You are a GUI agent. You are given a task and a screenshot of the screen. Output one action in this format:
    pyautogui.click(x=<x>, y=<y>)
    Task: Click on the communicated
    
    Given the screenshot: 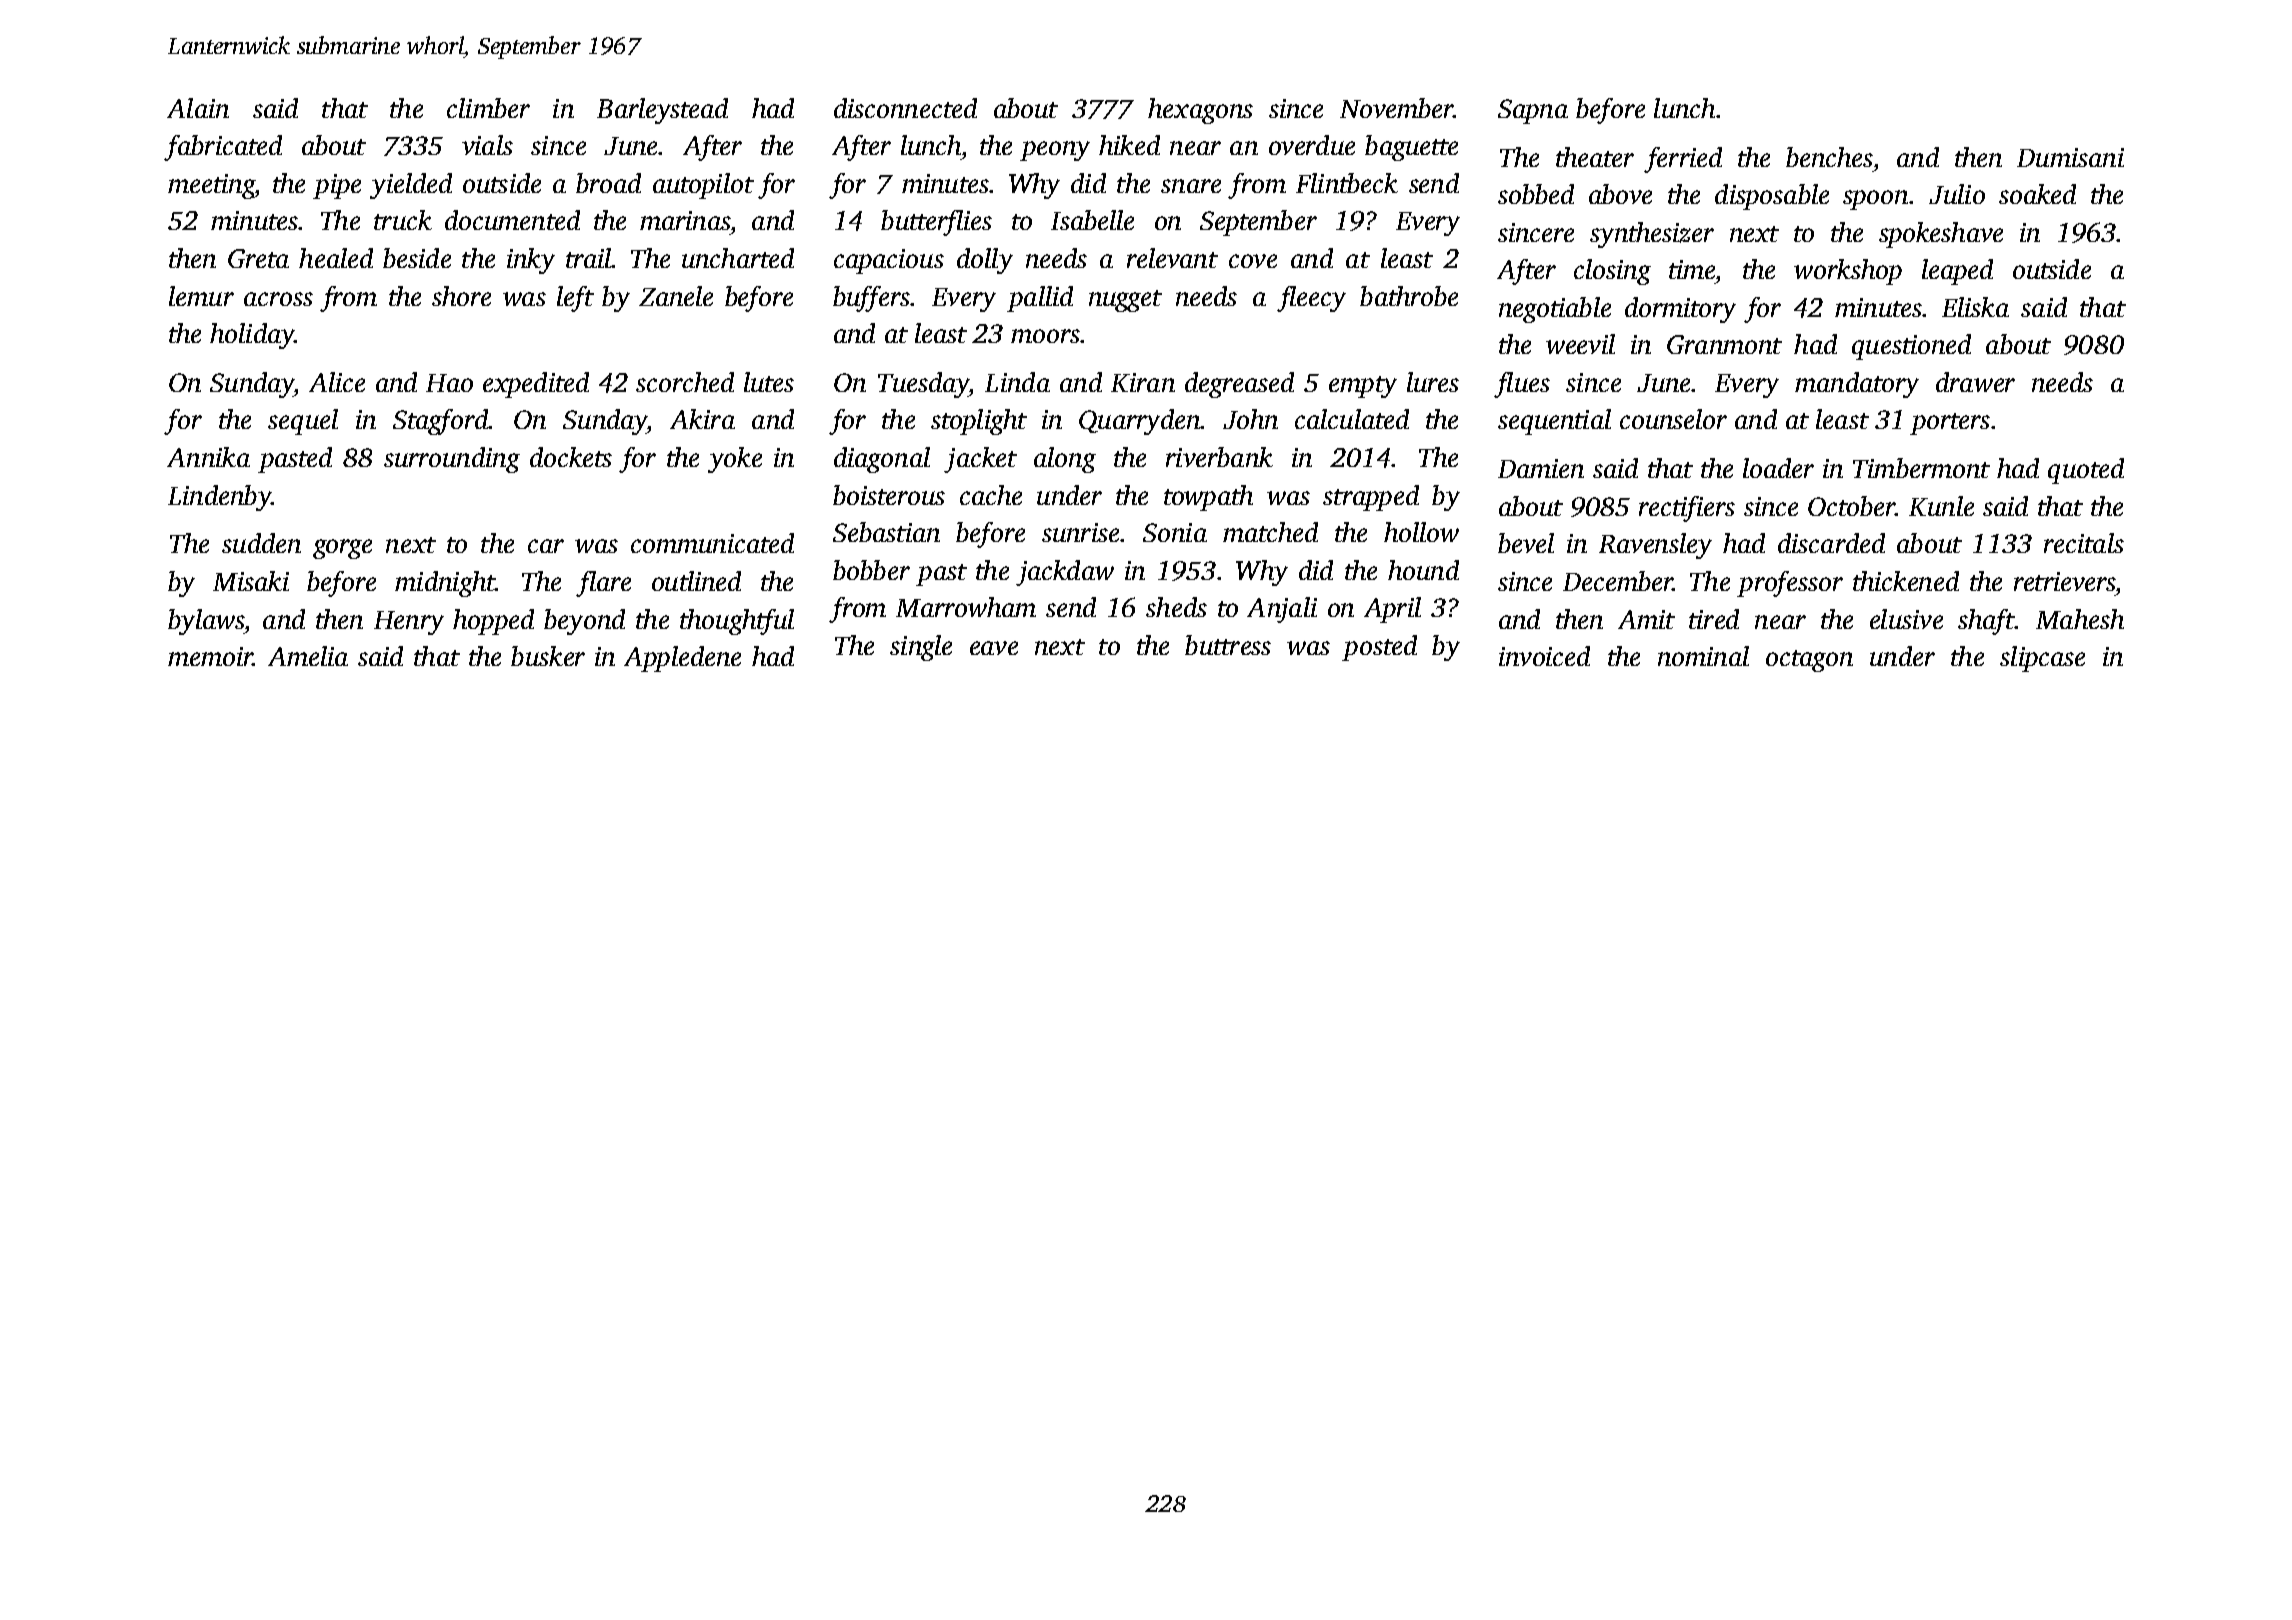 What is the action you would take?
    pyautogui.click(x=712, y=543)
